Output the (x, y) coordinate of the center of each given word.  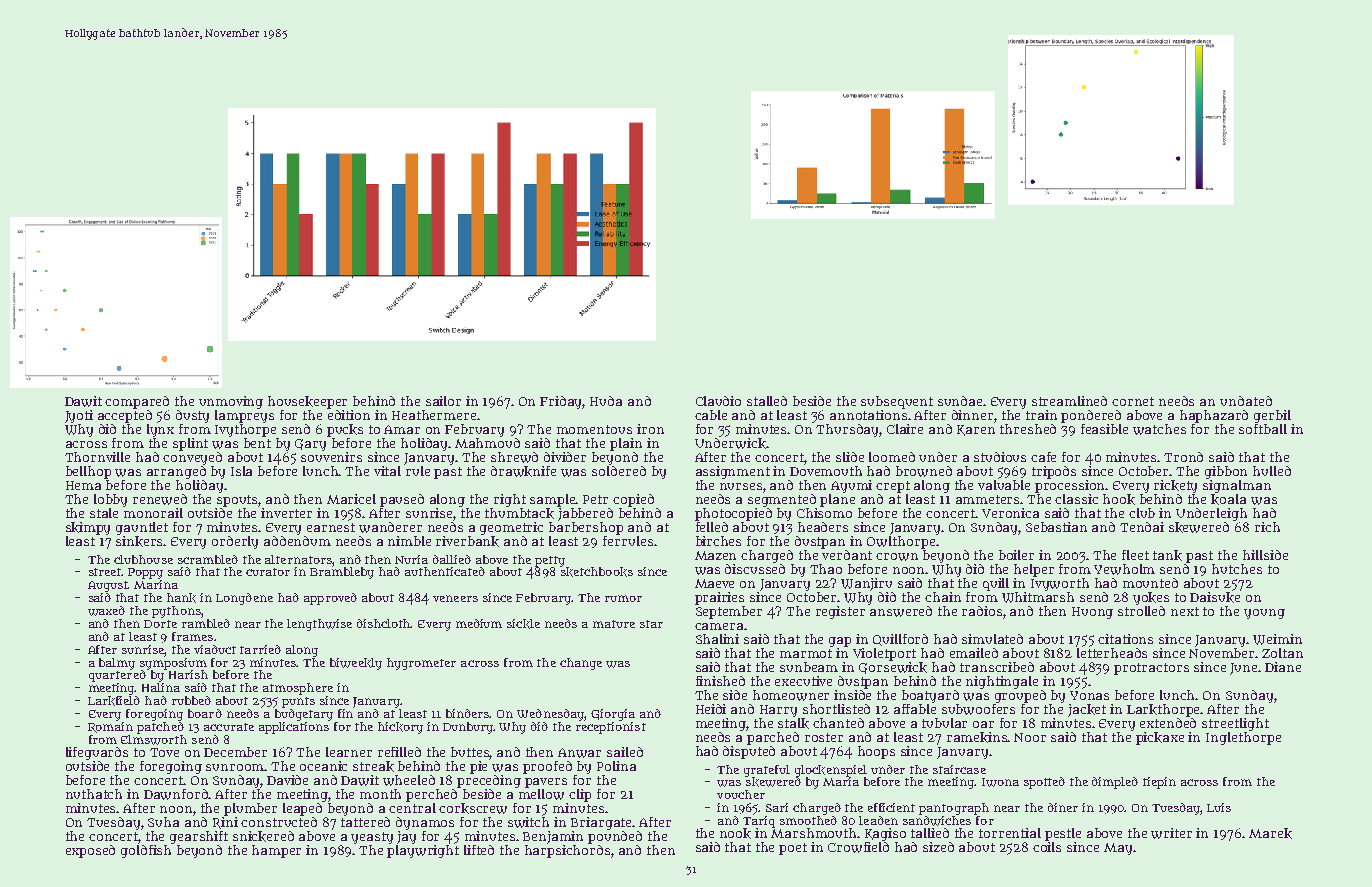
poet (793, 849)
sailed (625, 752)
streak (373, 766)
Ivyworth (1060, 584)
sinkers (140, 541)
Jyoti (79, 416)
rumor (623, 598)
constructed (279, 822)
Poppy (145, 573)
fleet (1135, 555)
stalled (767, 401)
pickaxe (1160, 738)
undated (1246, 401)
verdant (847, 555)
